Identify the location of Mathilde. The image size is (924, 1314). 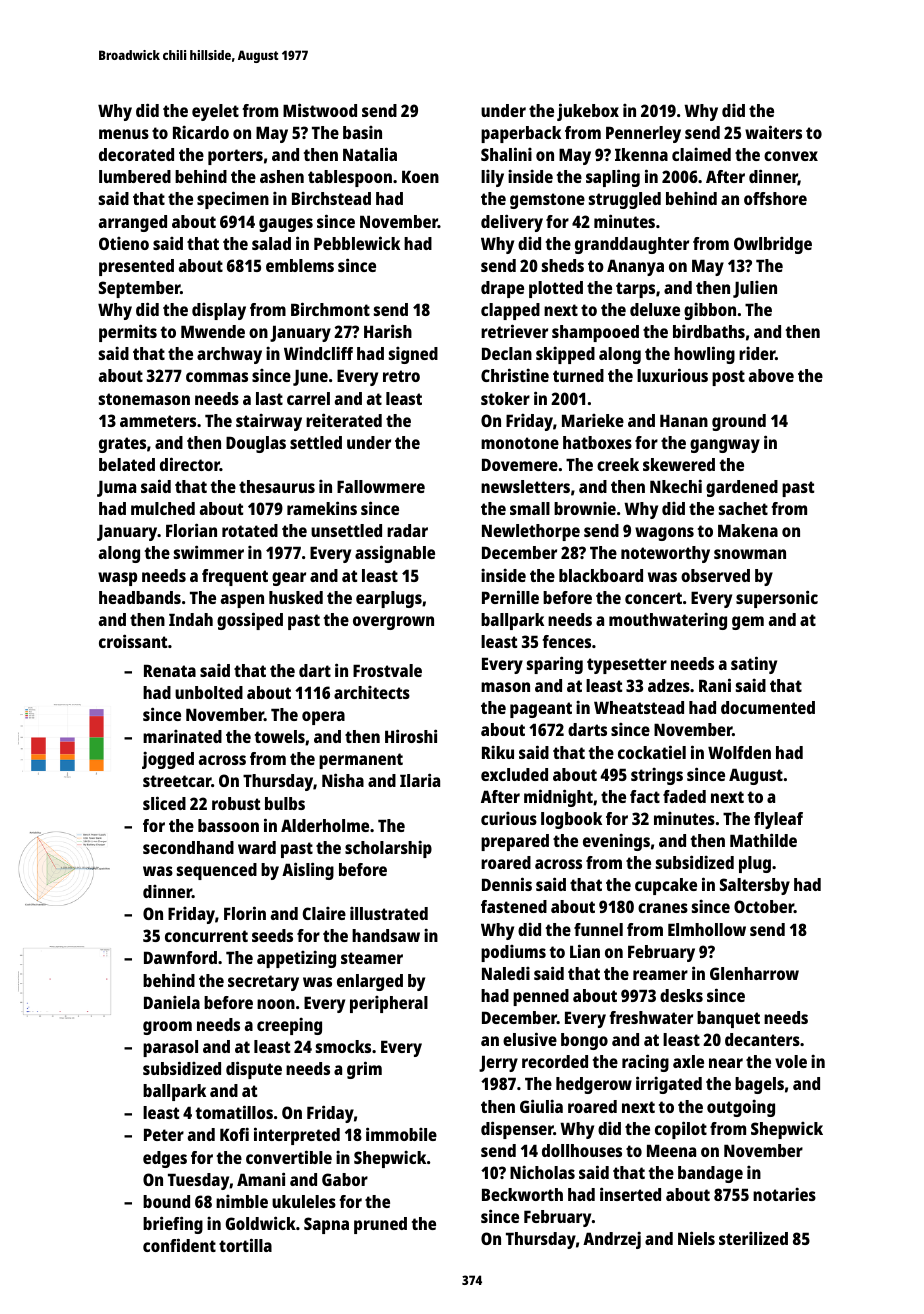
(763, 840).
